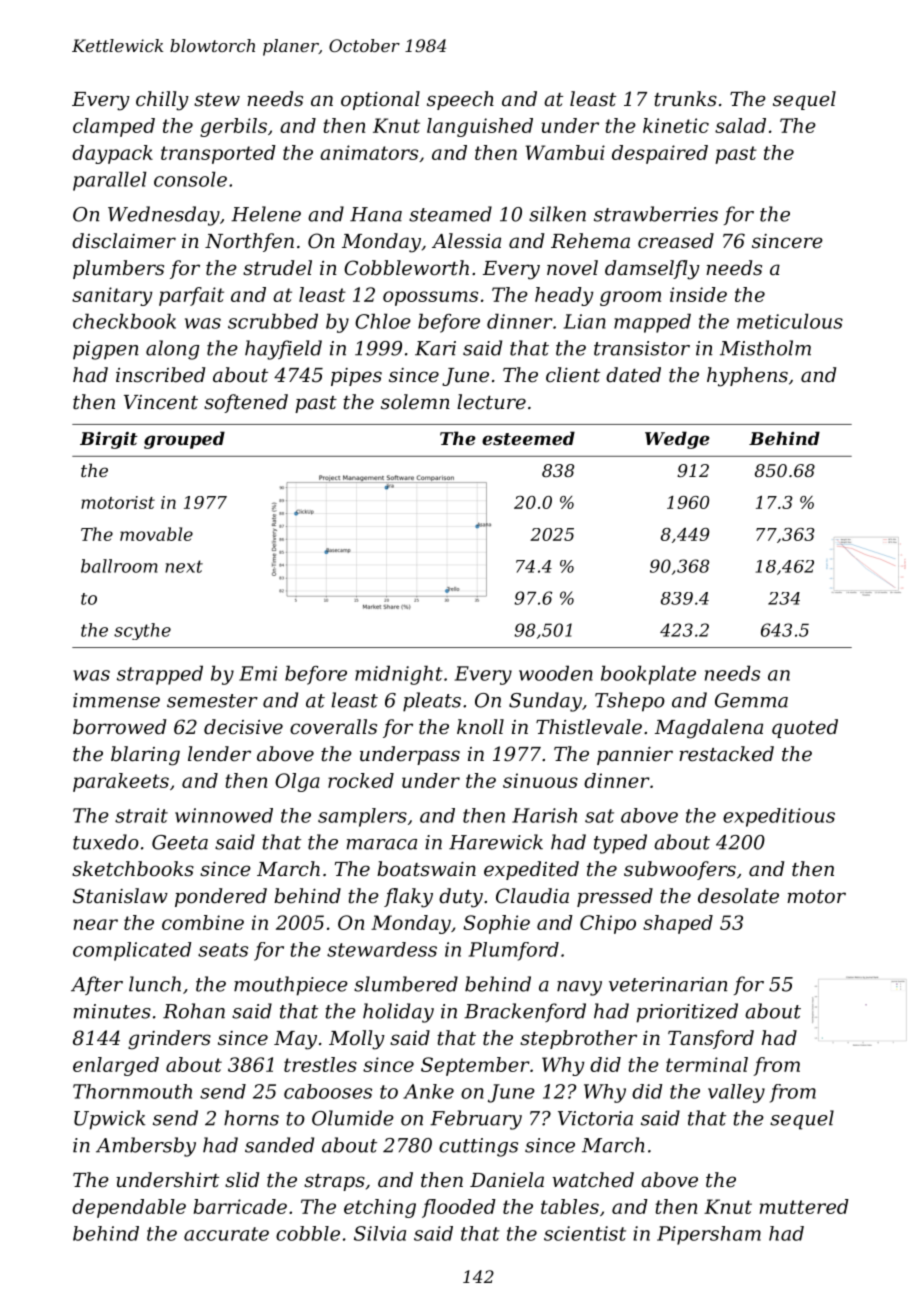 The height and width of the document is (1308, 924). What do you see at coordinates (110, 1120) in the document?
I see `Upwick` at bounding box center [110, 1120].
